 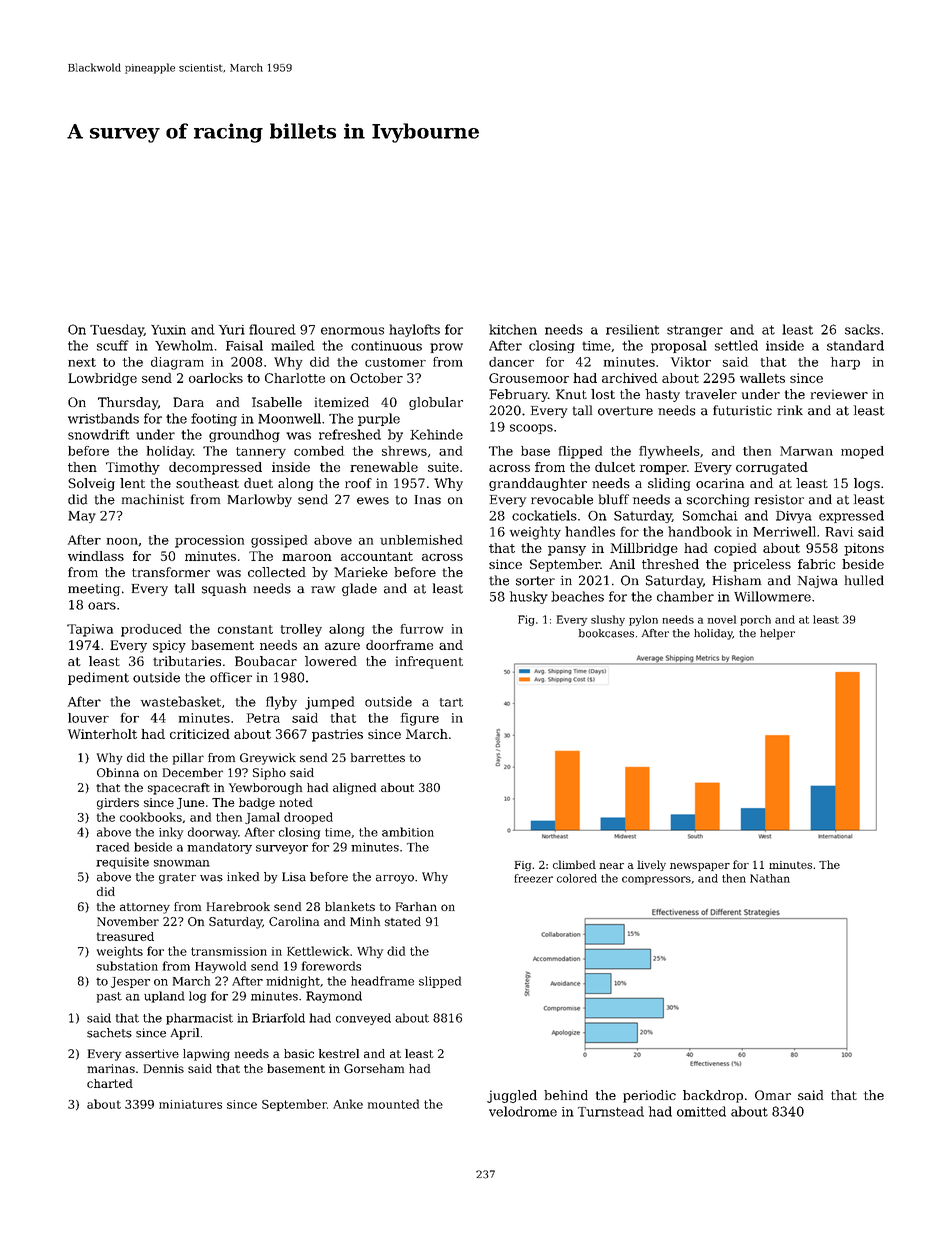 I want to click on helper, so click(x=777, y=634).
